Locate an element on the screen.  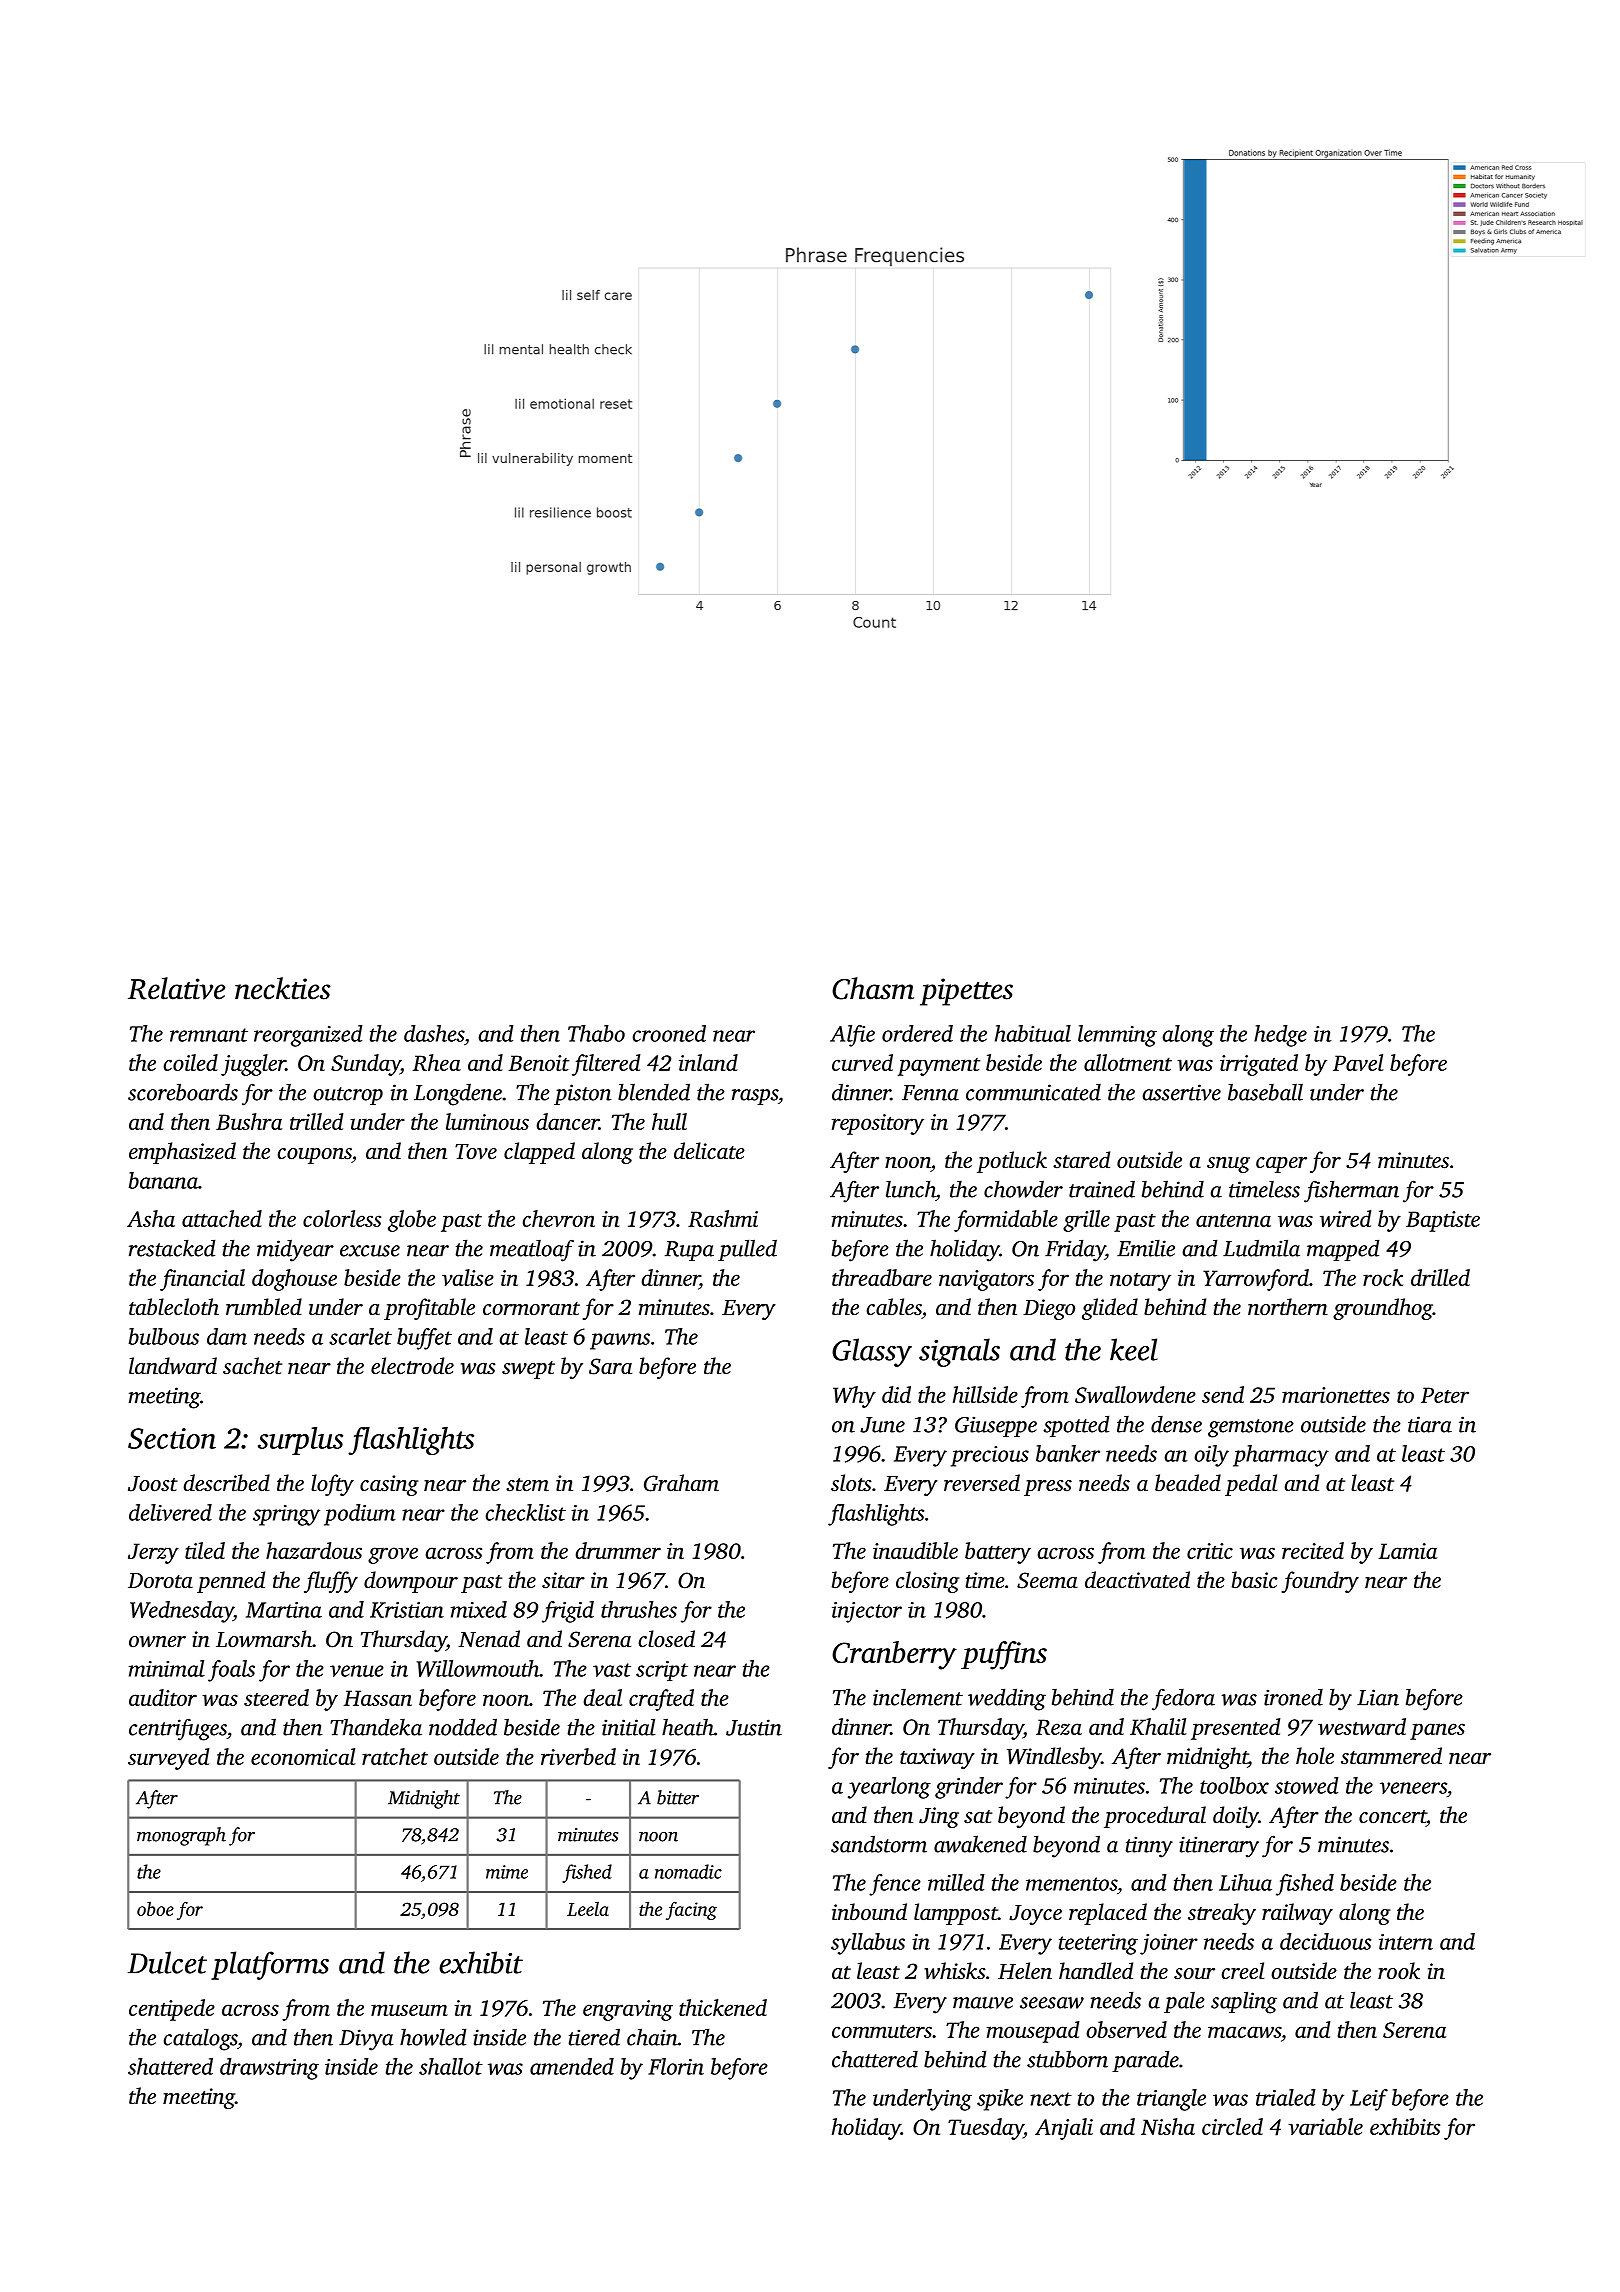
Why is located at coordinates (854, 1397).
